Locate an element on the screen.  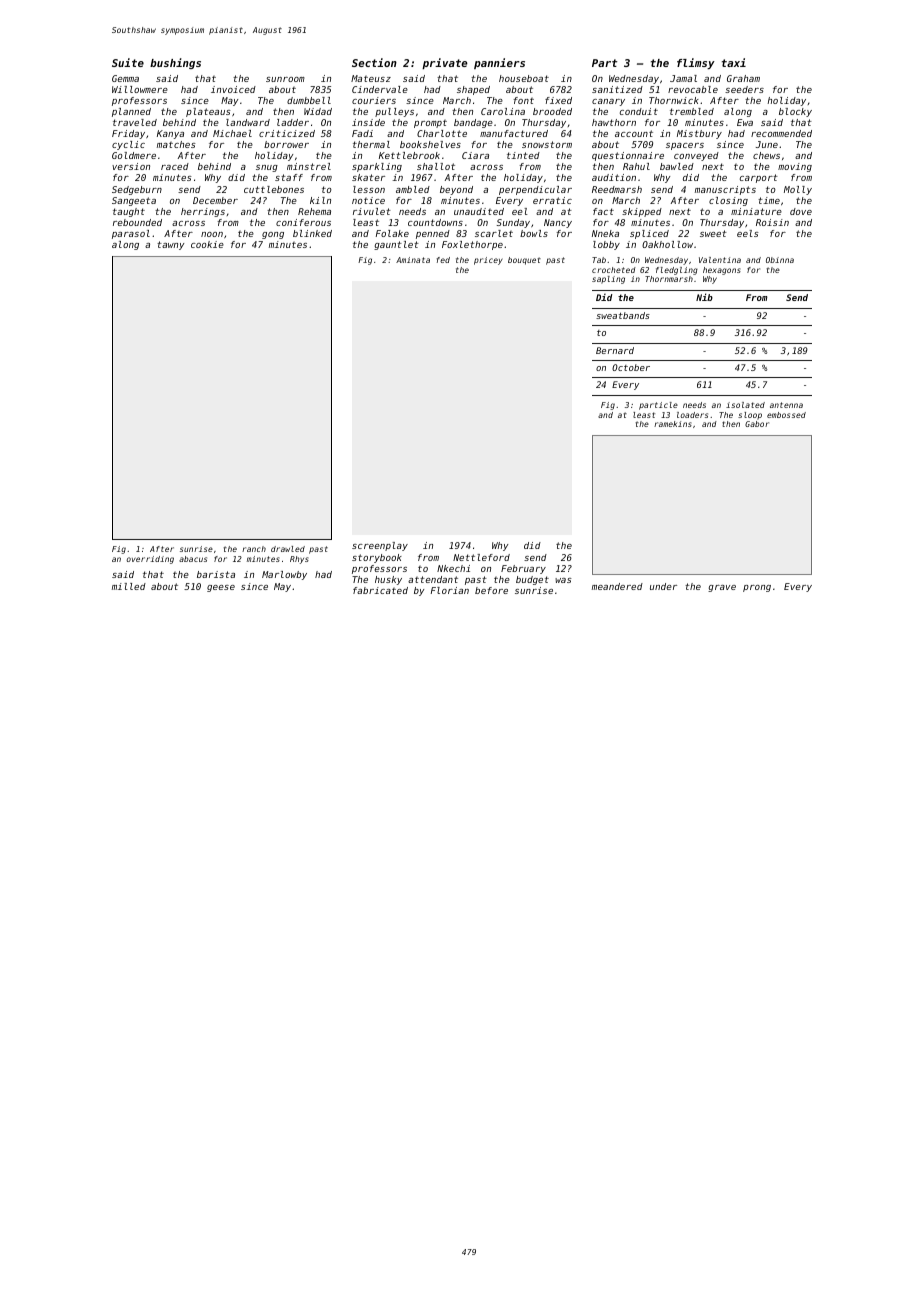
Gabor is located at coordinates (757, 424).
